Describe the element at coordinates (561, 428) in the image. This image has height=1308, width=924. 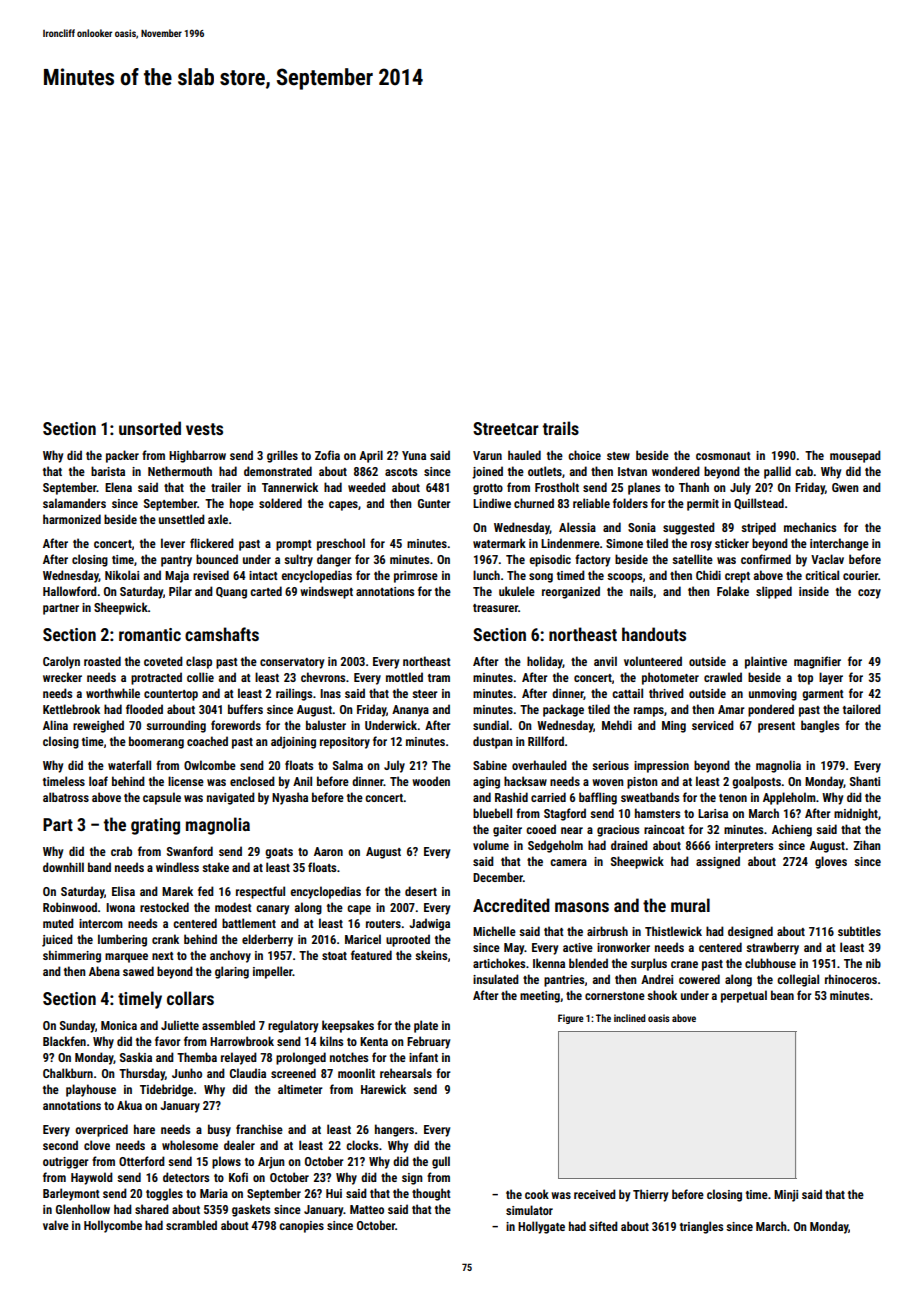
I see `trails` at that location.
